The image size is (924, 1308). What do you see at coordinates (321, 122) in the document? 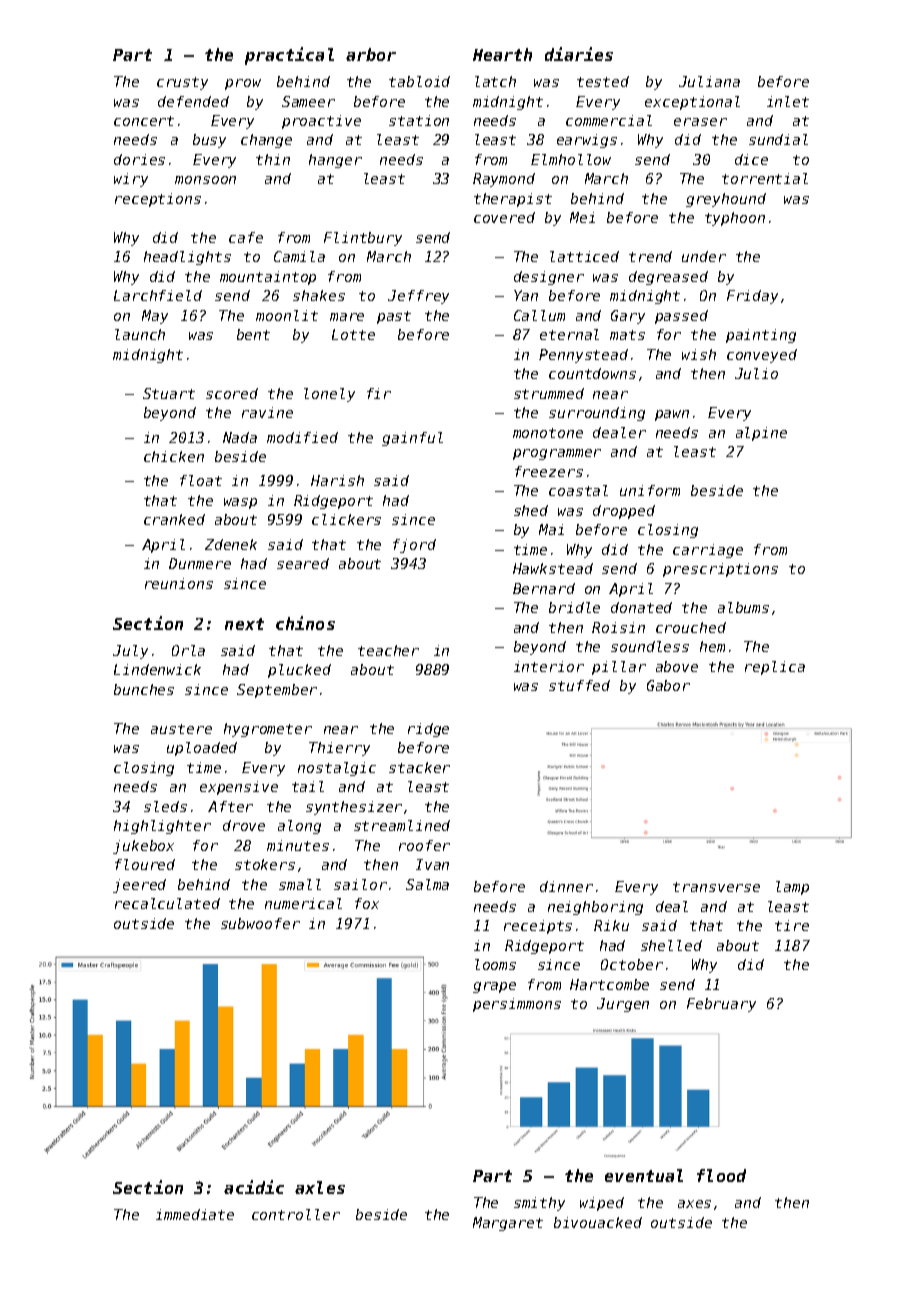
I see `proactive` at bounding box center [321, 122].
